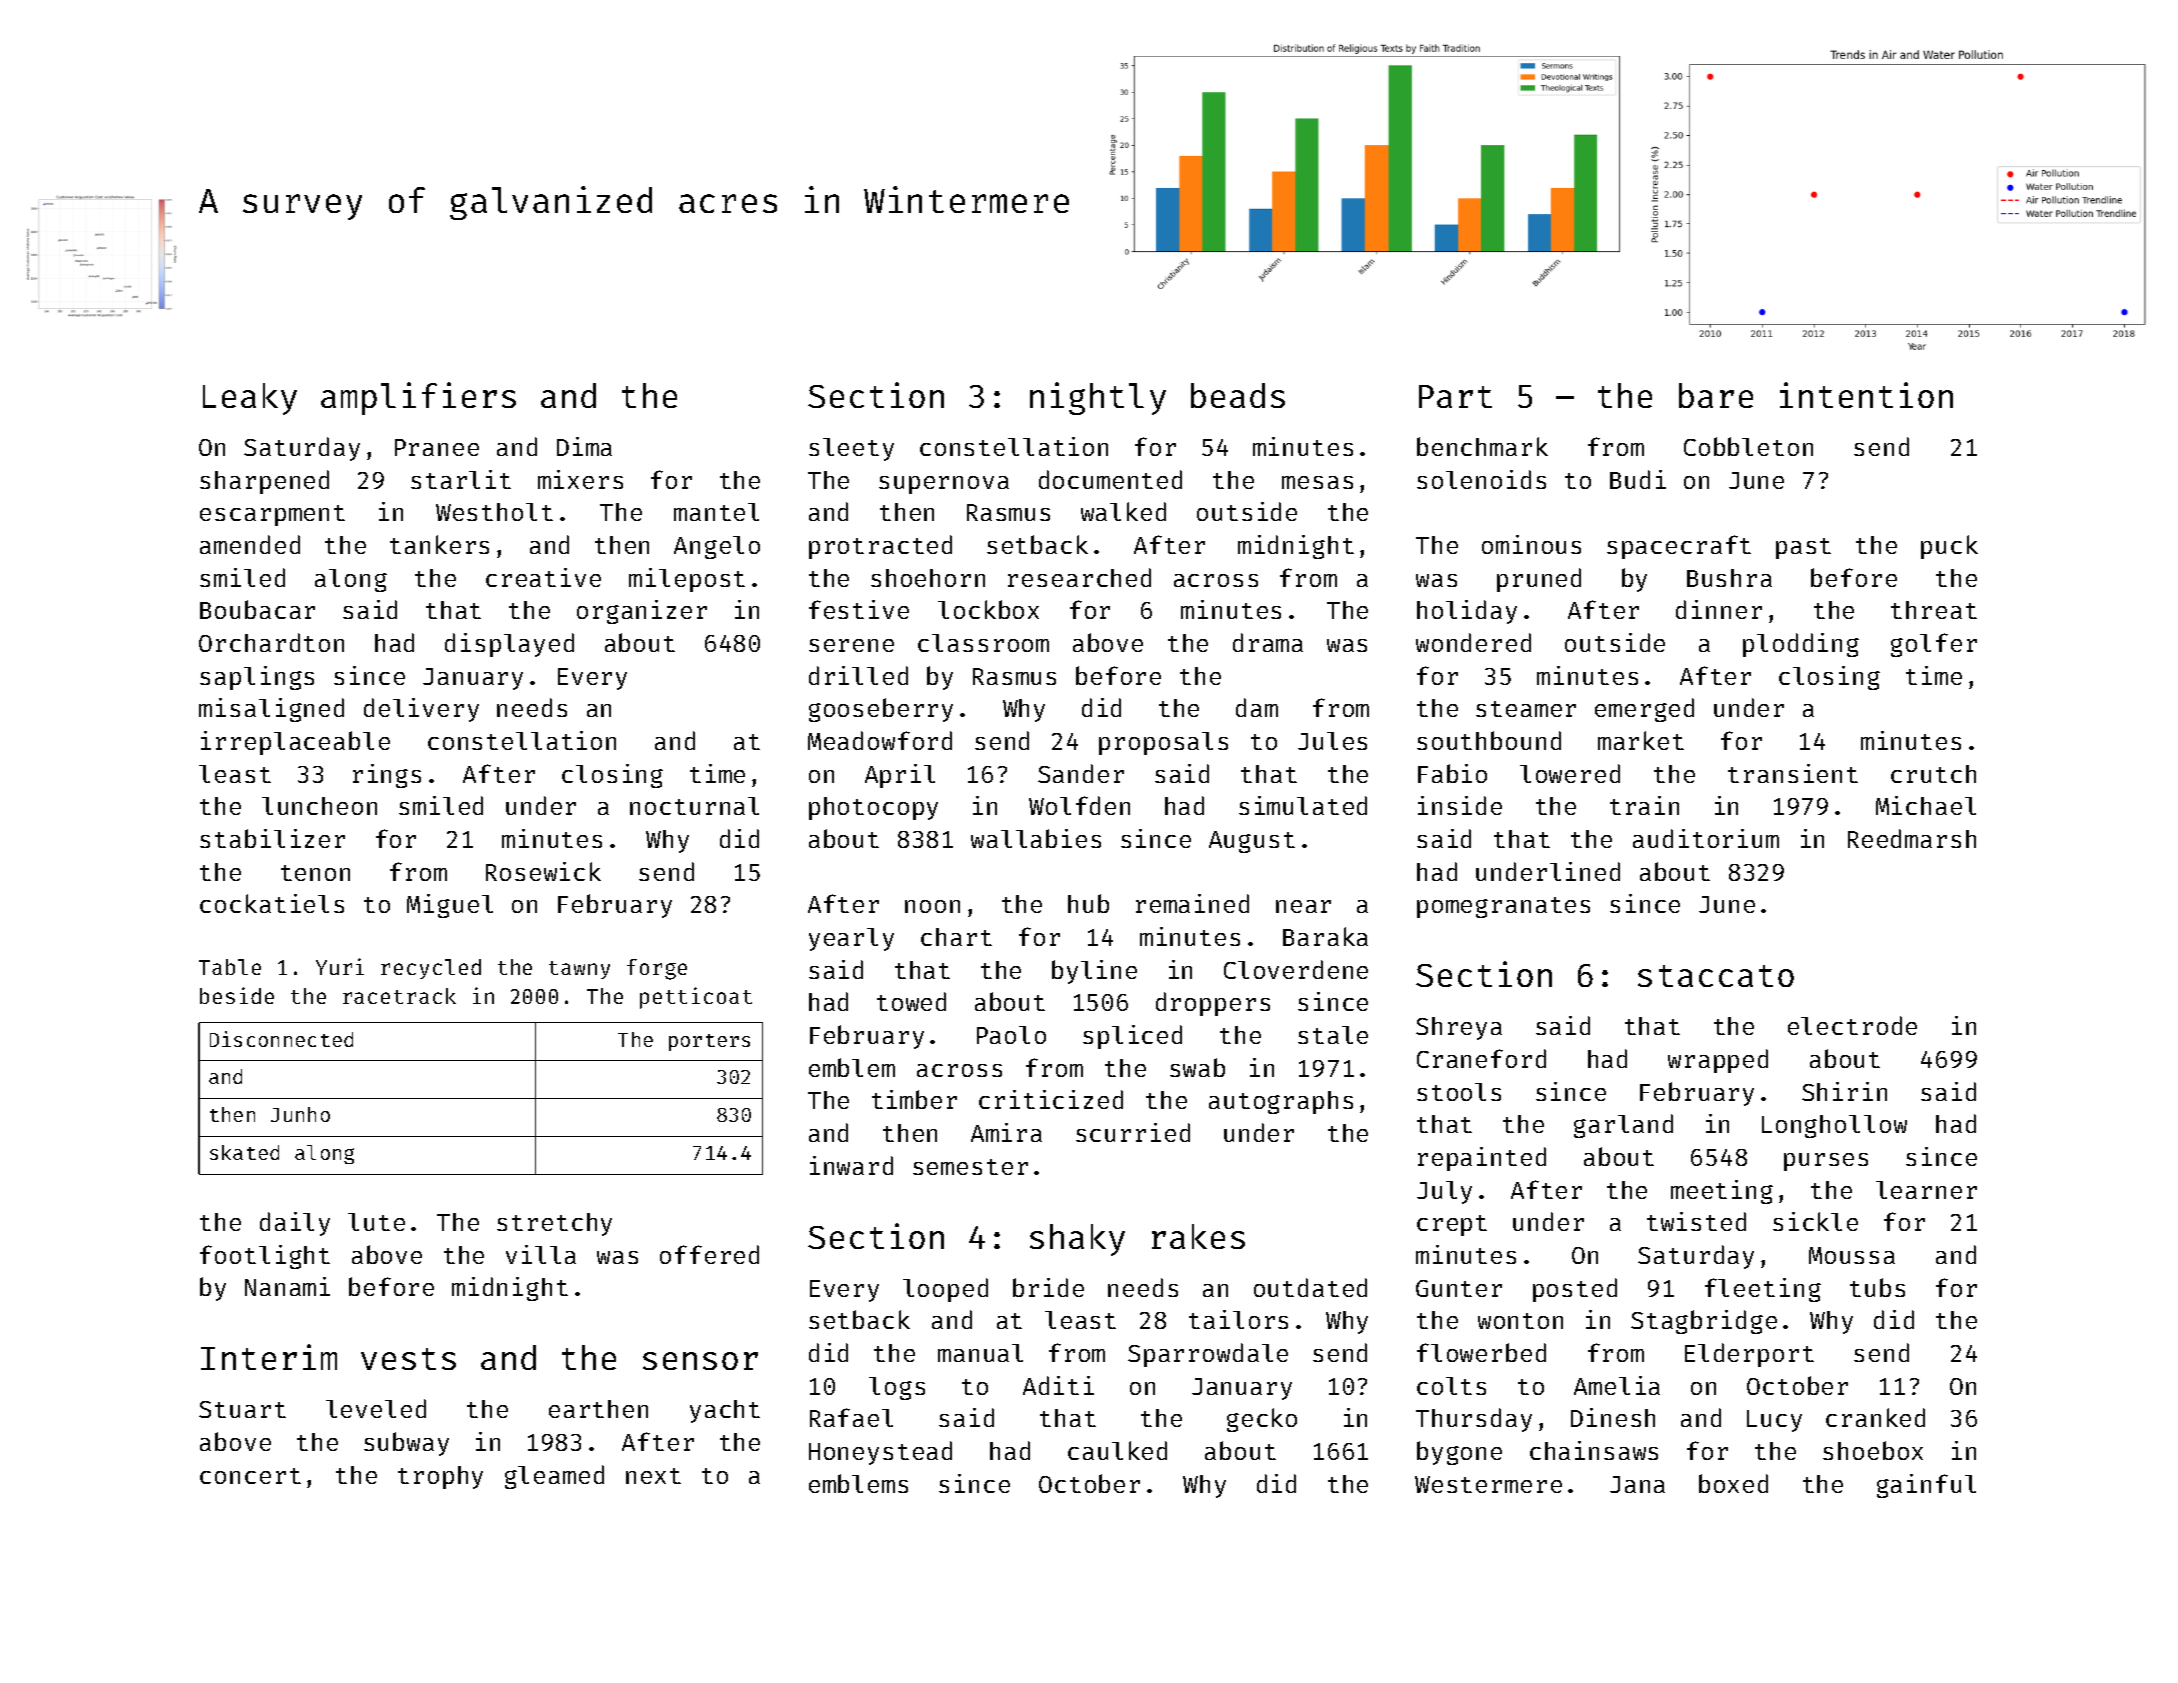  I want to click on drama, so click(1268, 642).
